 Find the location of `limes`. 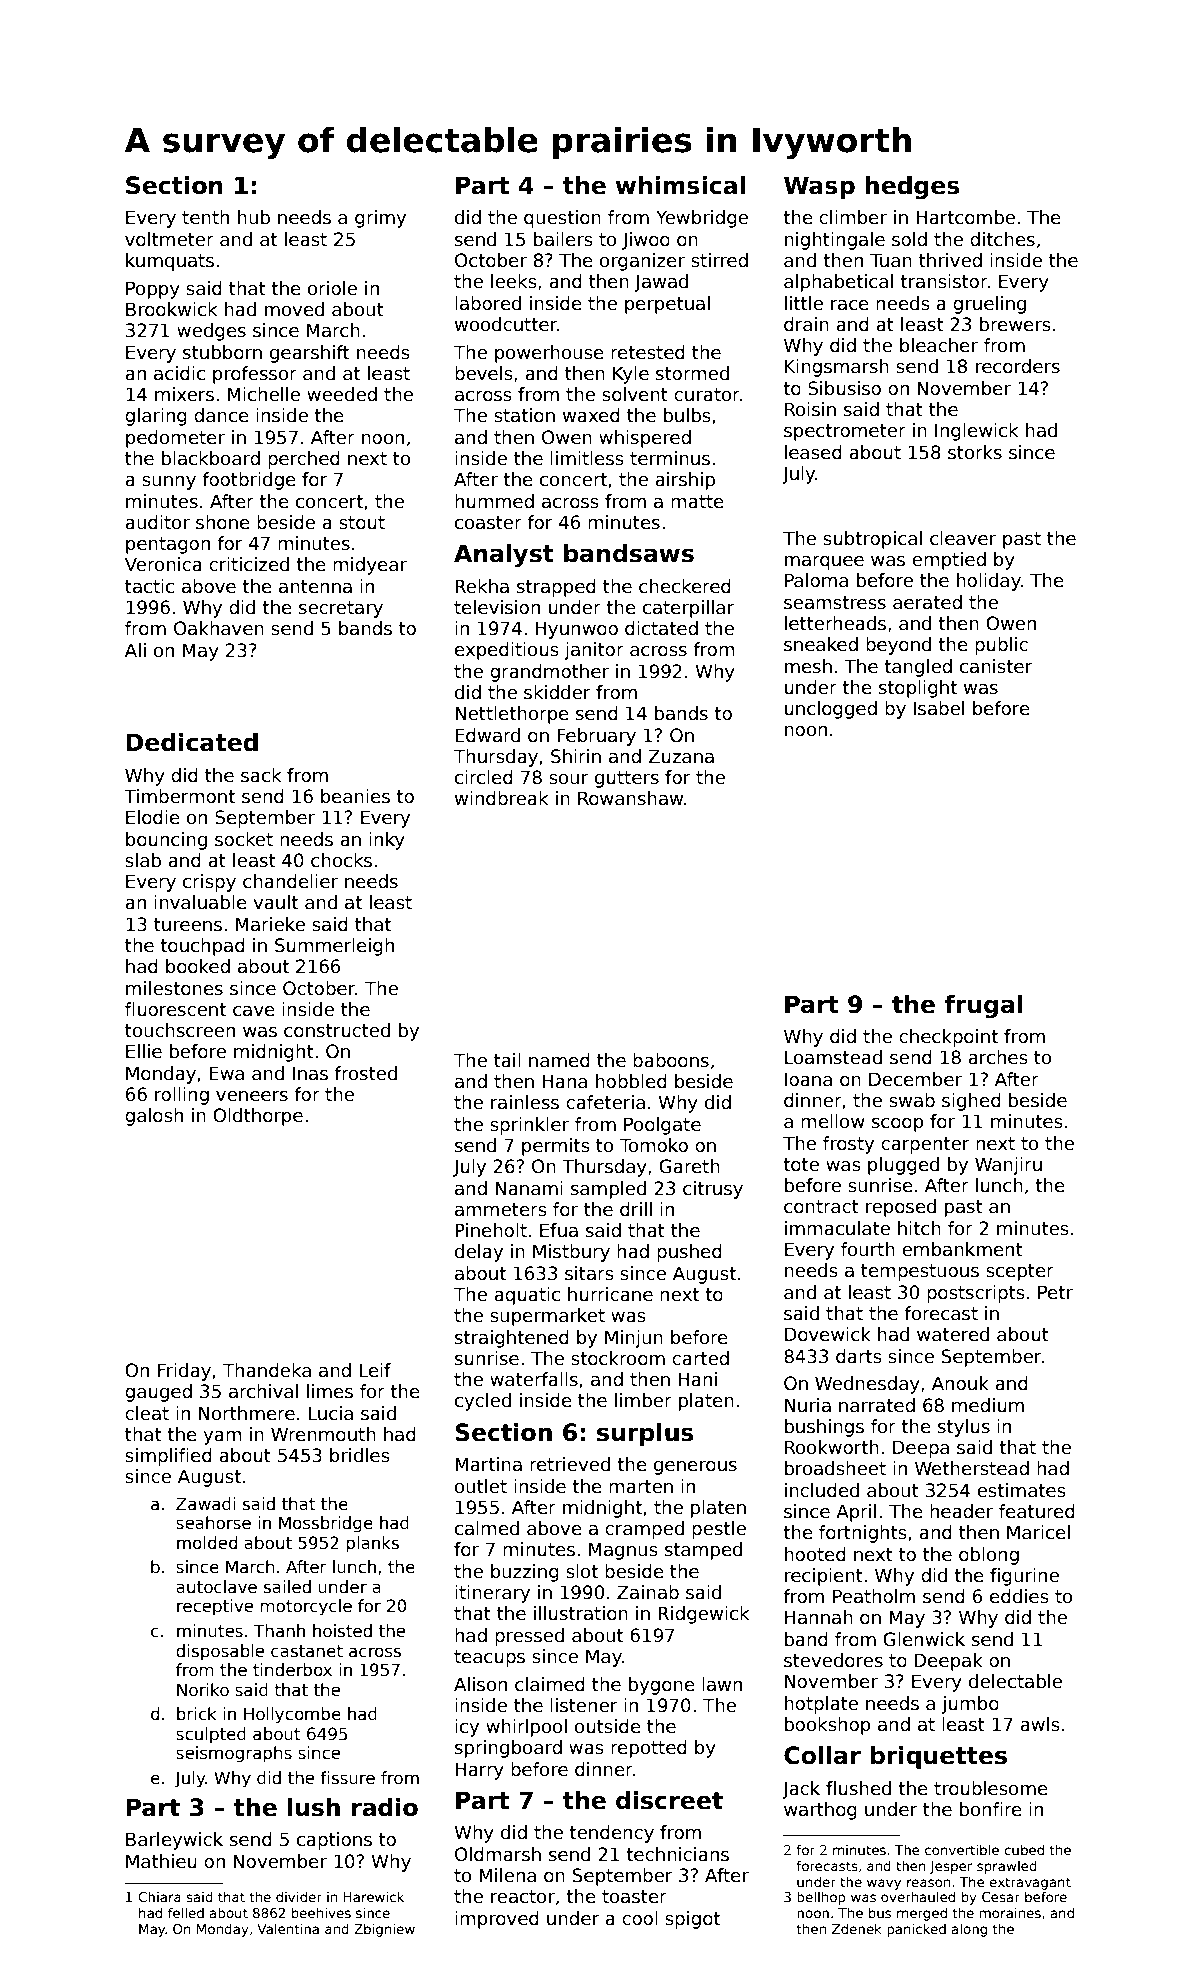

limes is located at coordinates (330, 1391).
